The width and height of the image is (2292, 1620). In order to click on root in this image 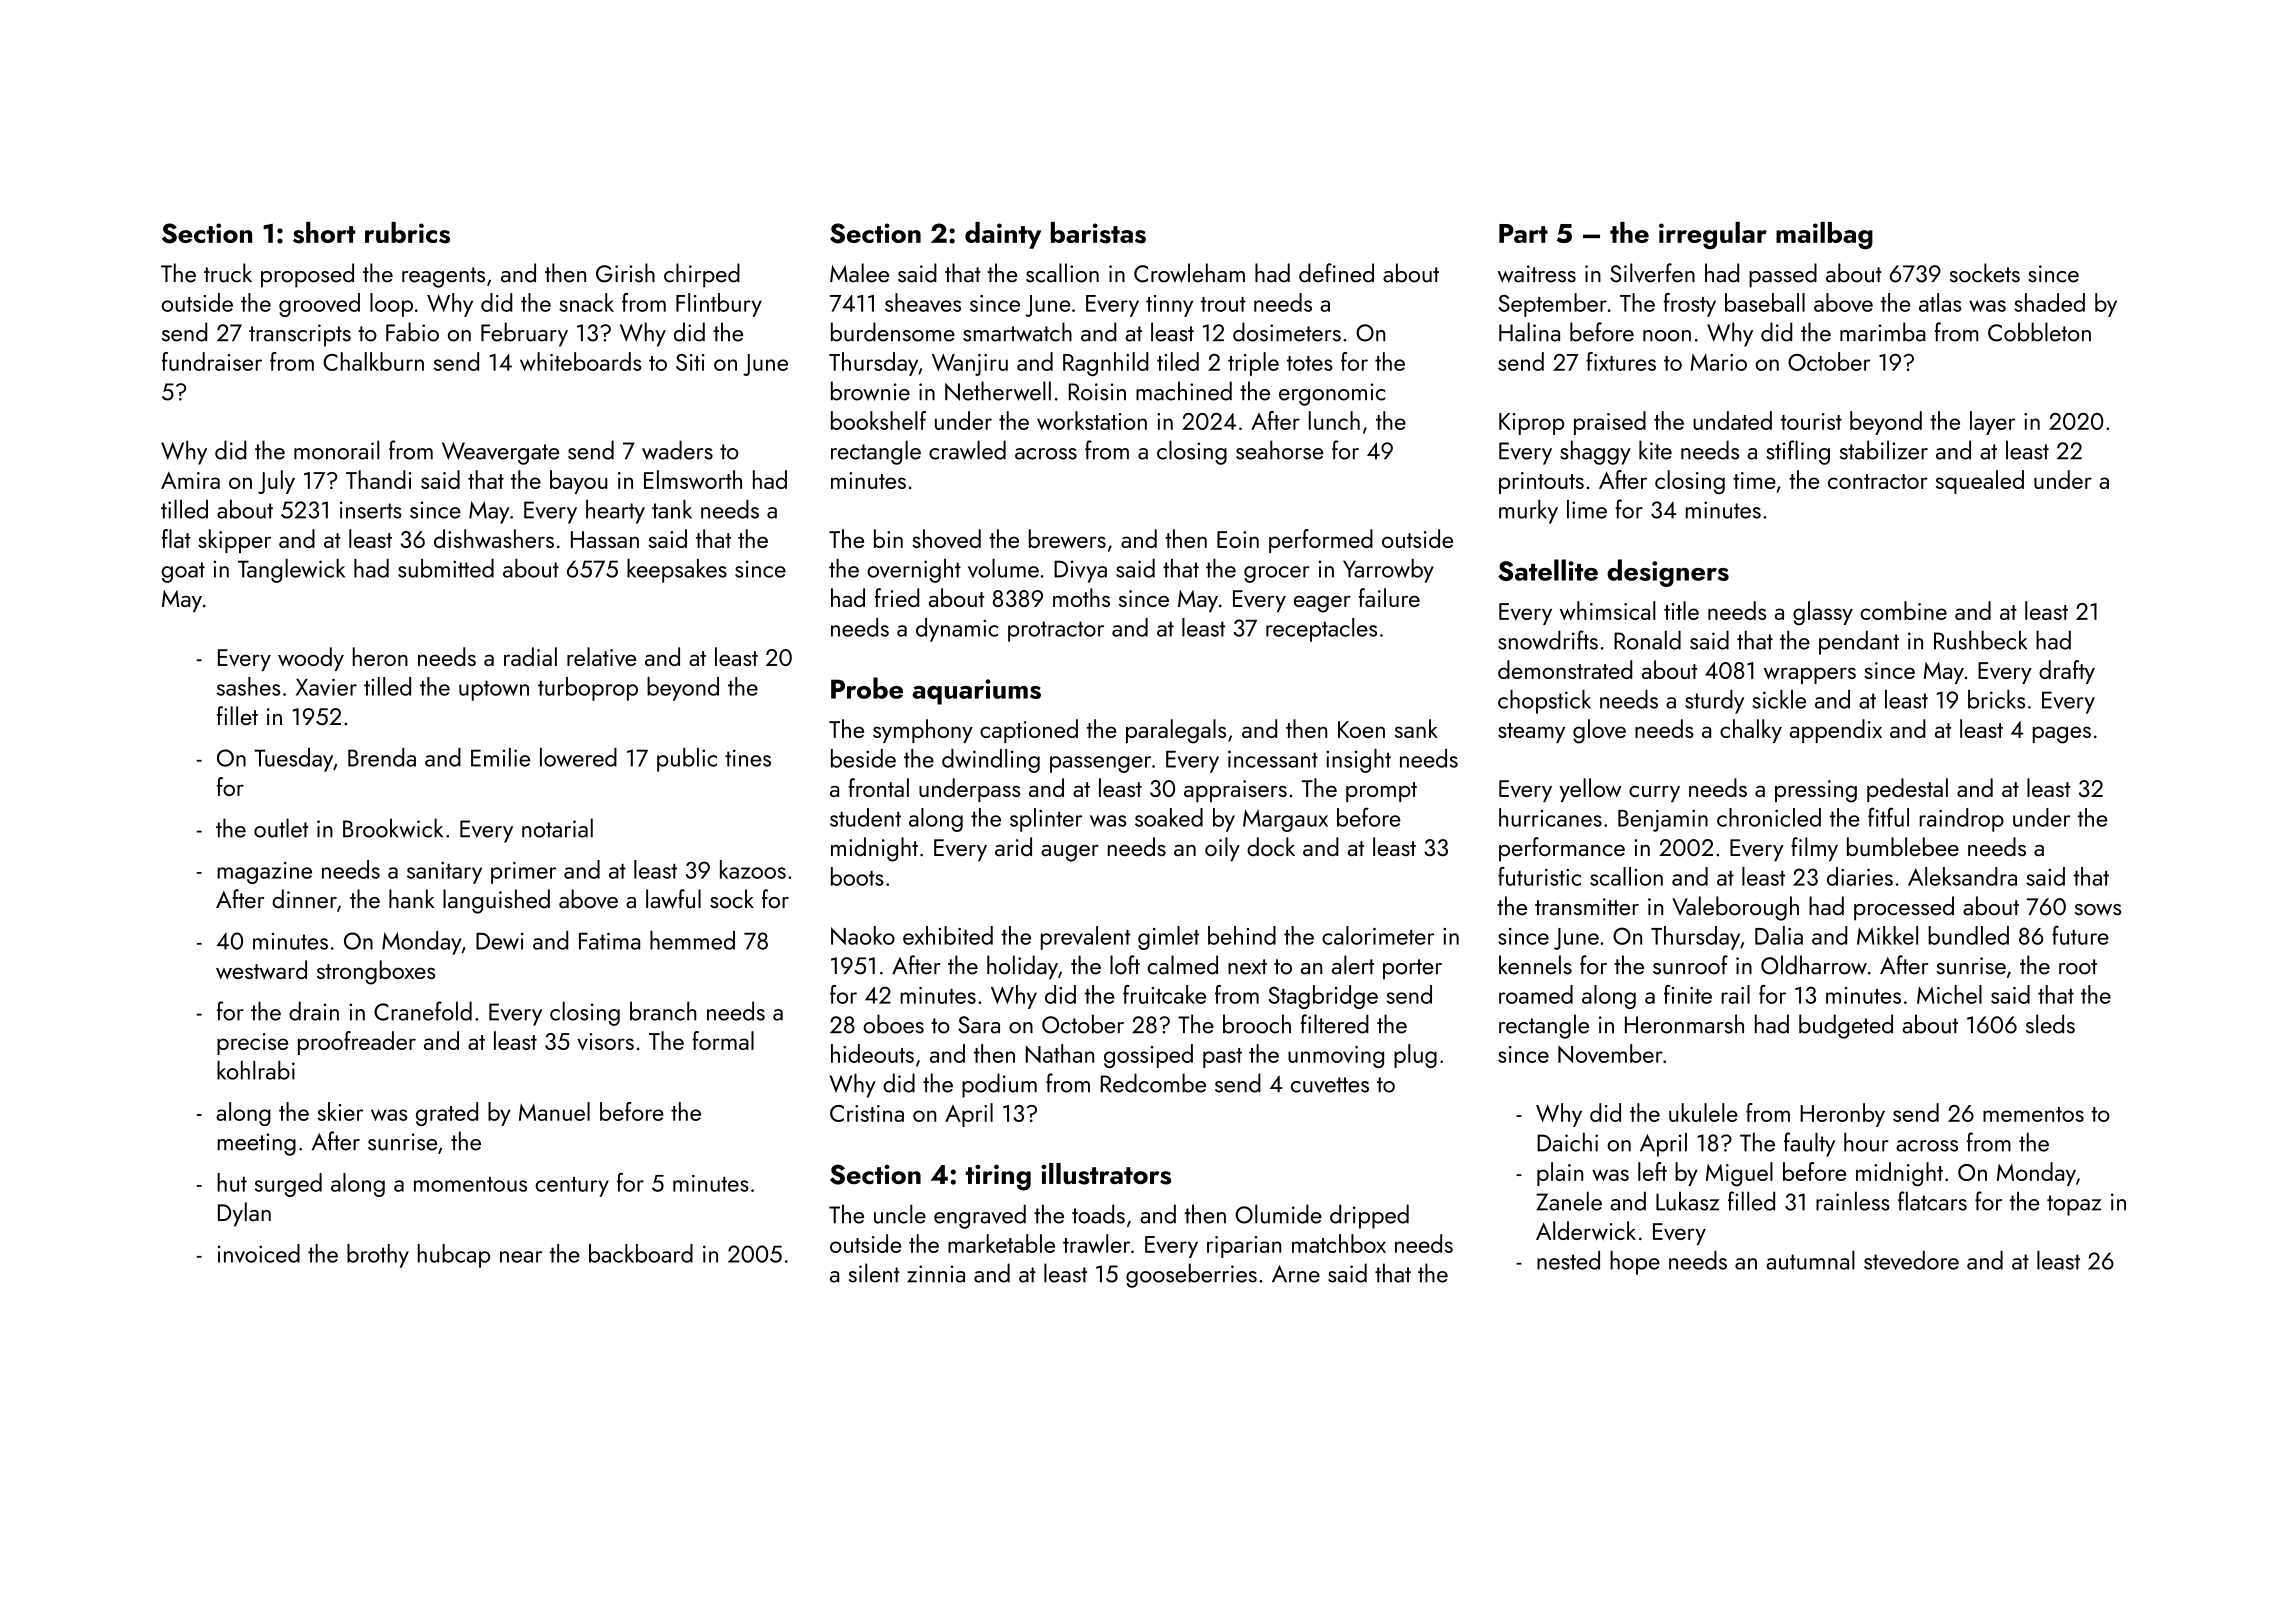, I will do `click(2078, 967)`.
